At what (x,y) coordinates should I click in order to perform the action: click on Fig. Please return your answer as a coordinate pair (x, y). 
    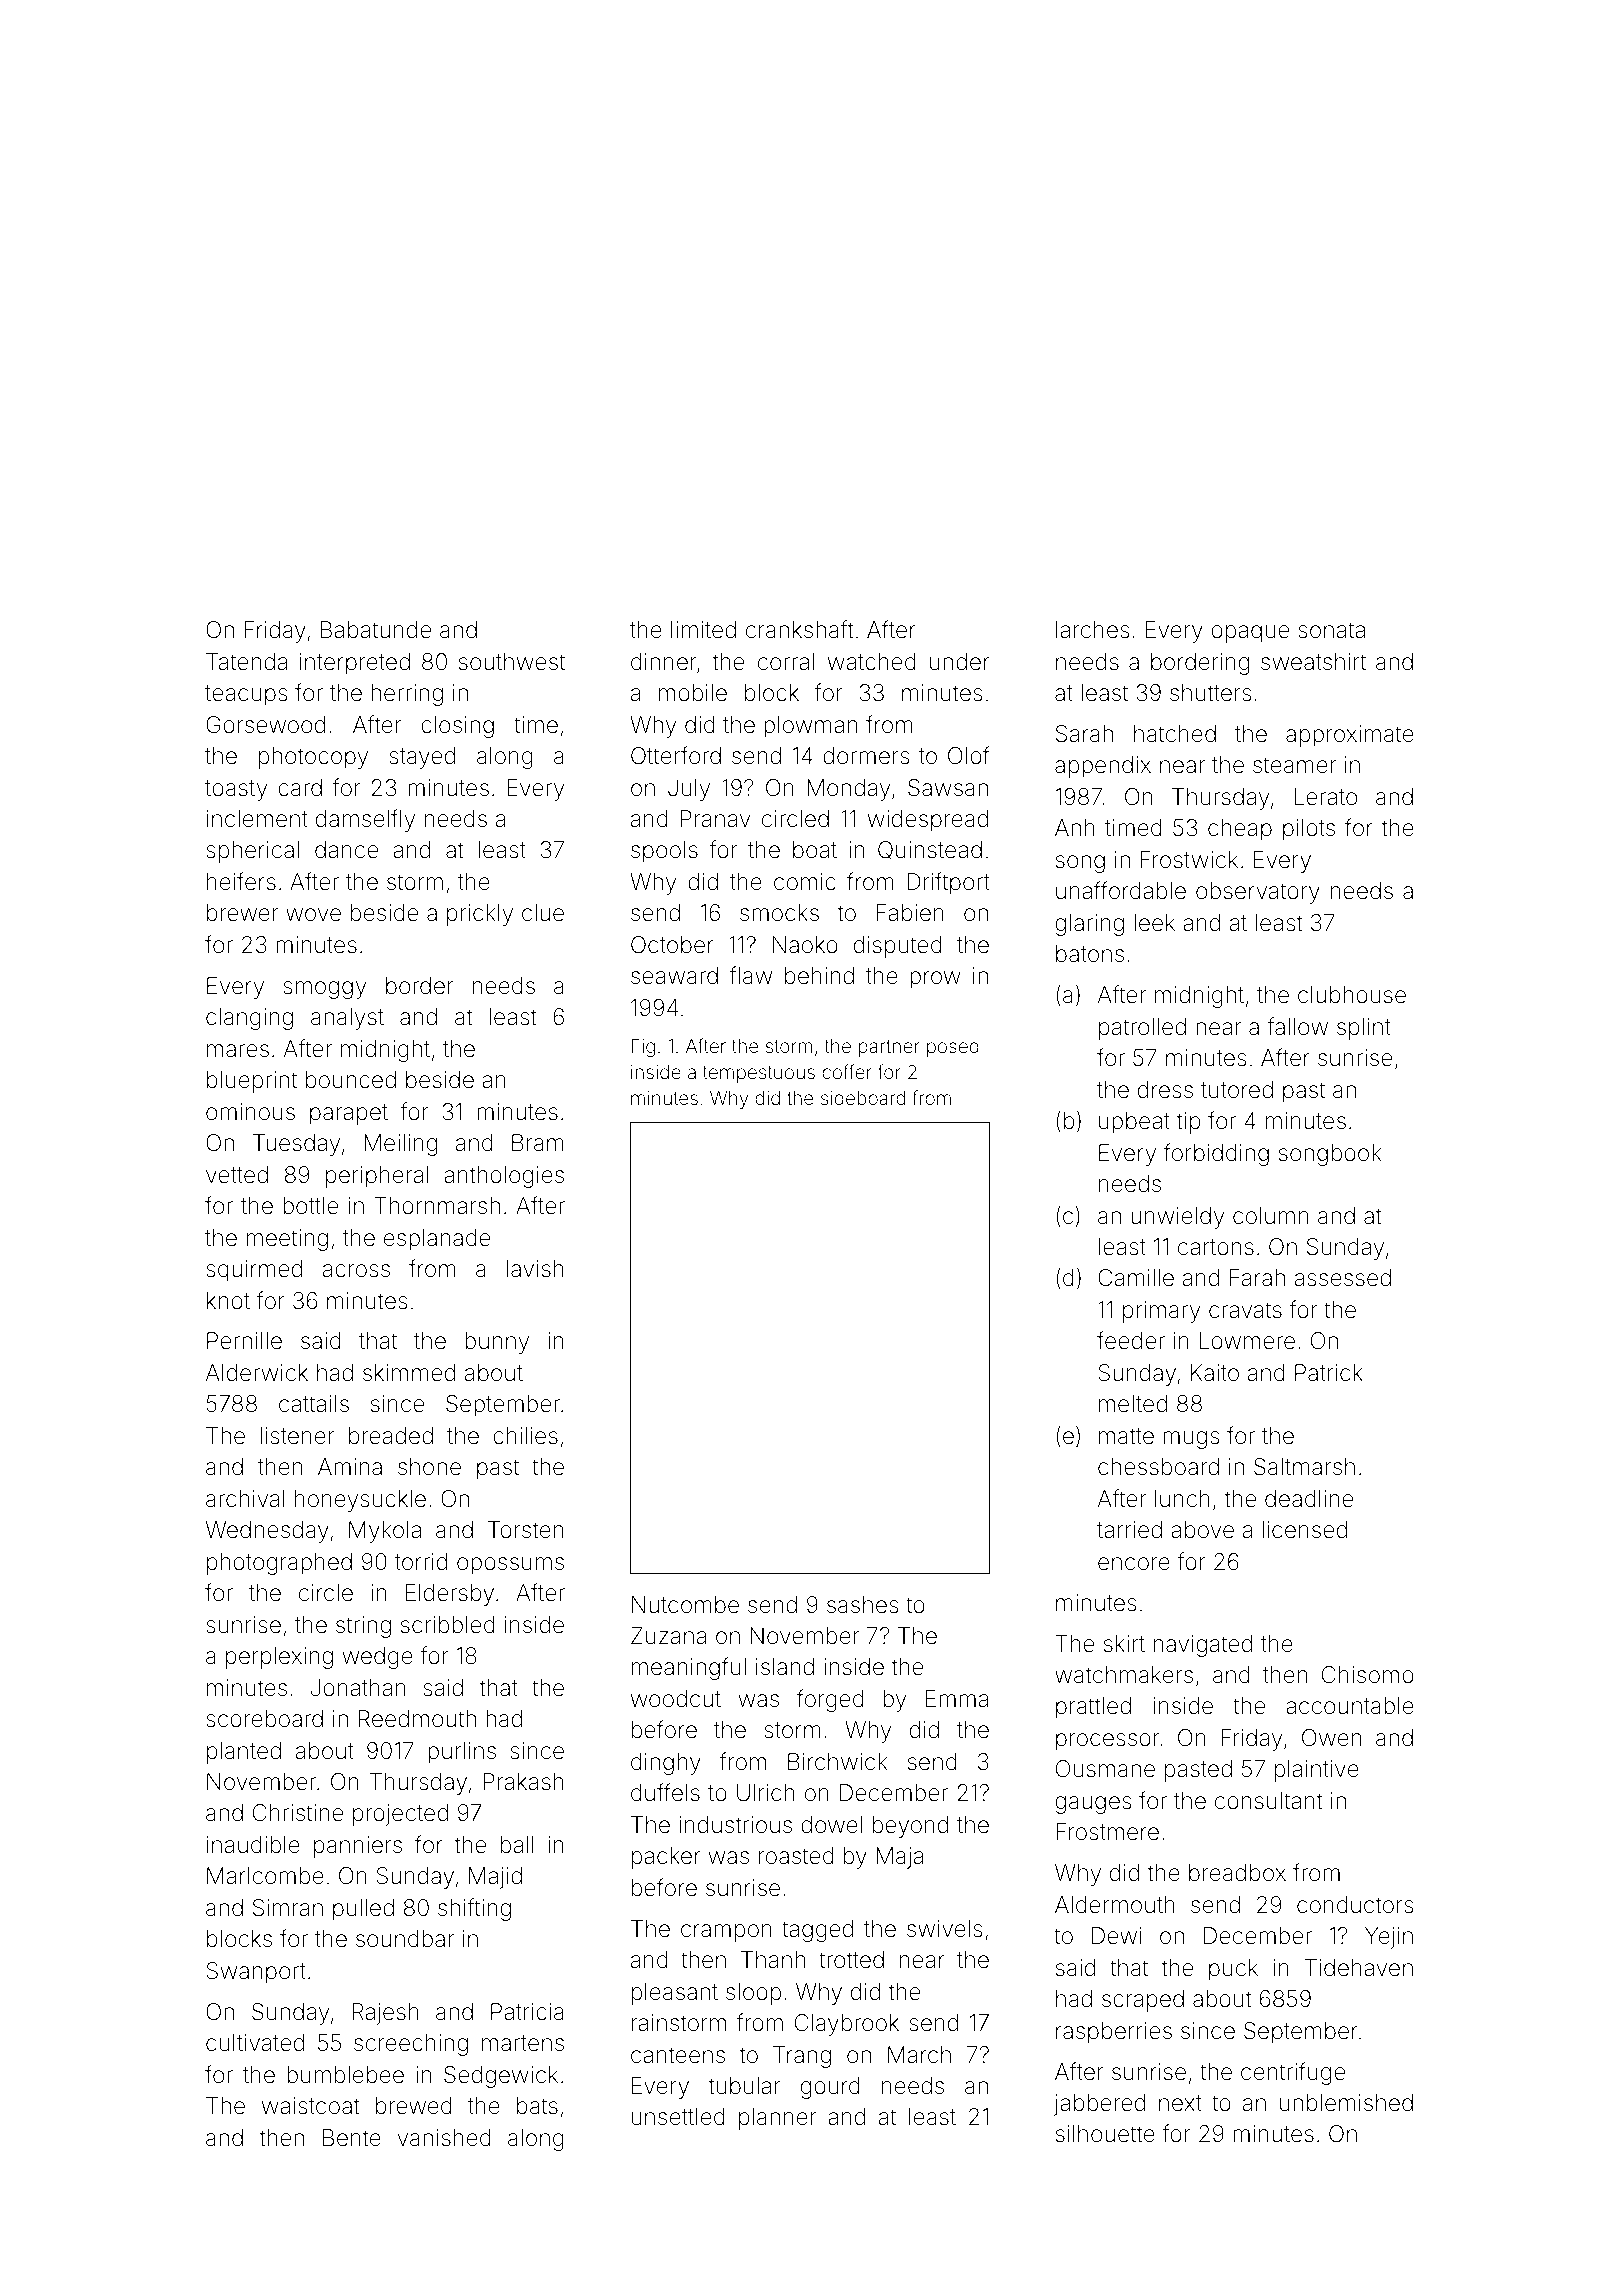
    Looking at the image, I should click on (643, 1048).
